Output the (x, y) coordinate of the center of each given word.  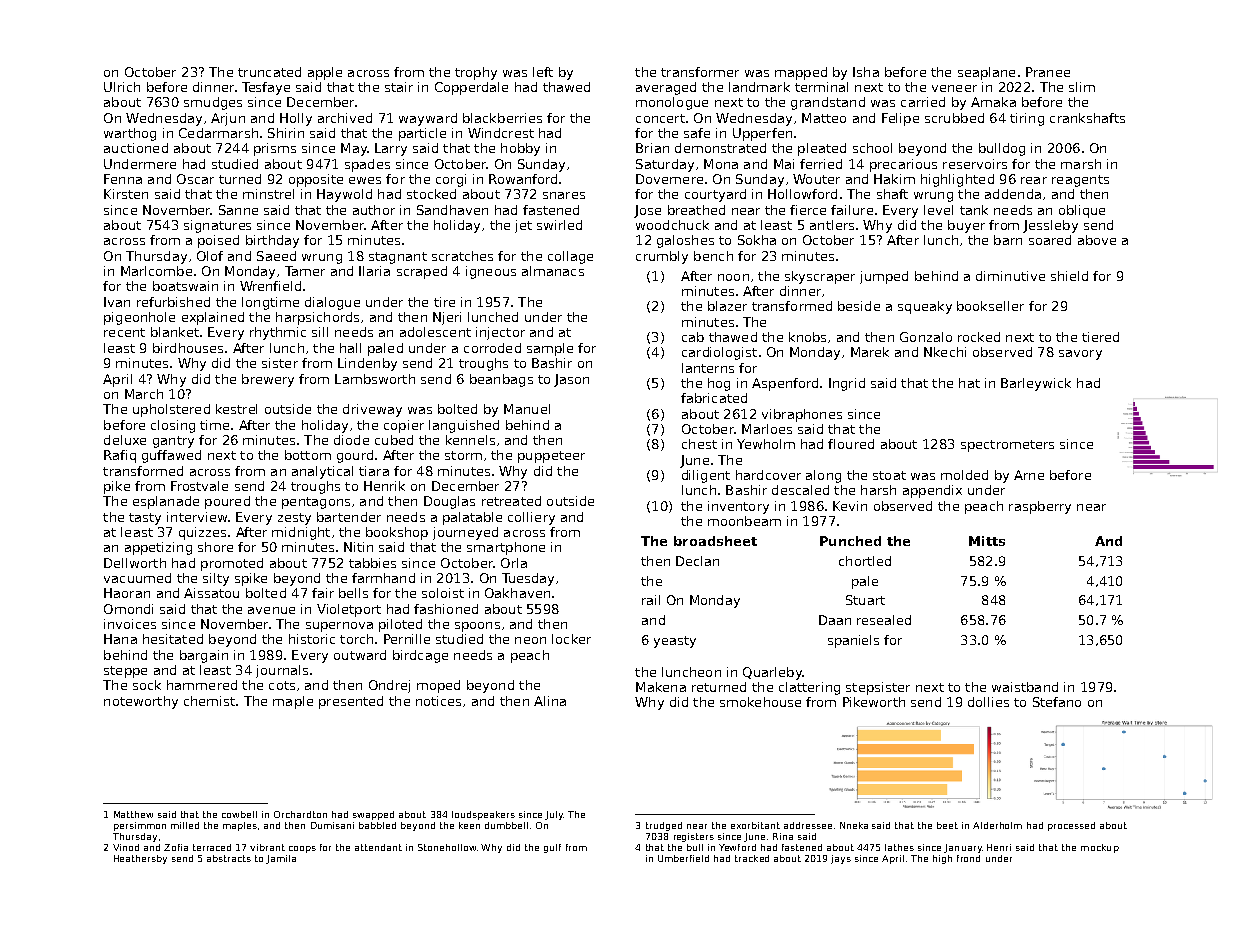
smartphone (506, 548)
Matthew (133, 814)
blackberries (502, 118)
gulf (552, 848)
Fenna (123, 179)
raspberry (1040, 507)
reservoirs (975, 164)
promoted (232, 564)
